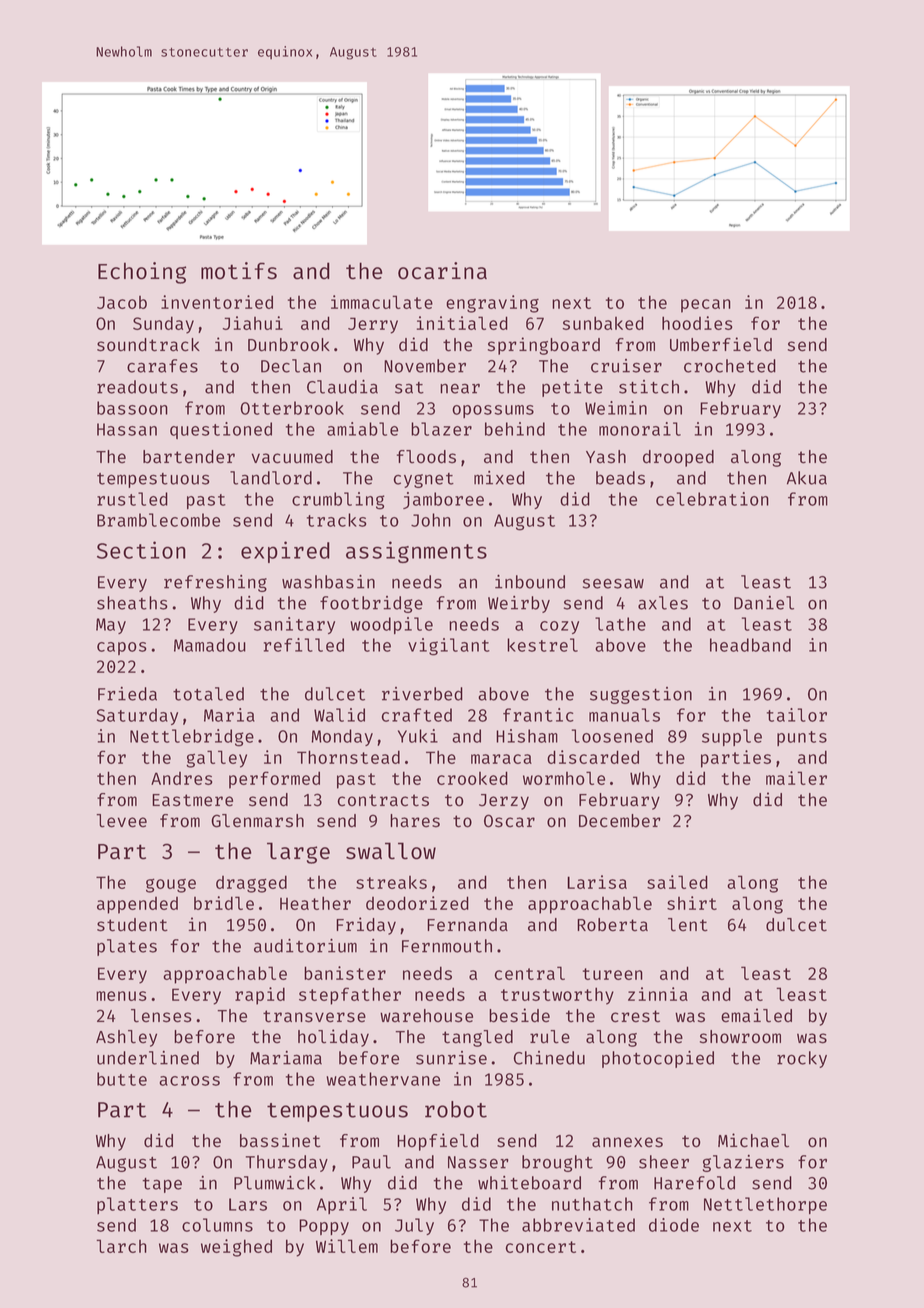 The image size is (924, 1308). What do you see at coordinates (541, 1247) in the screenshot?
I see `concert` at bounding box center [541, 1247].
